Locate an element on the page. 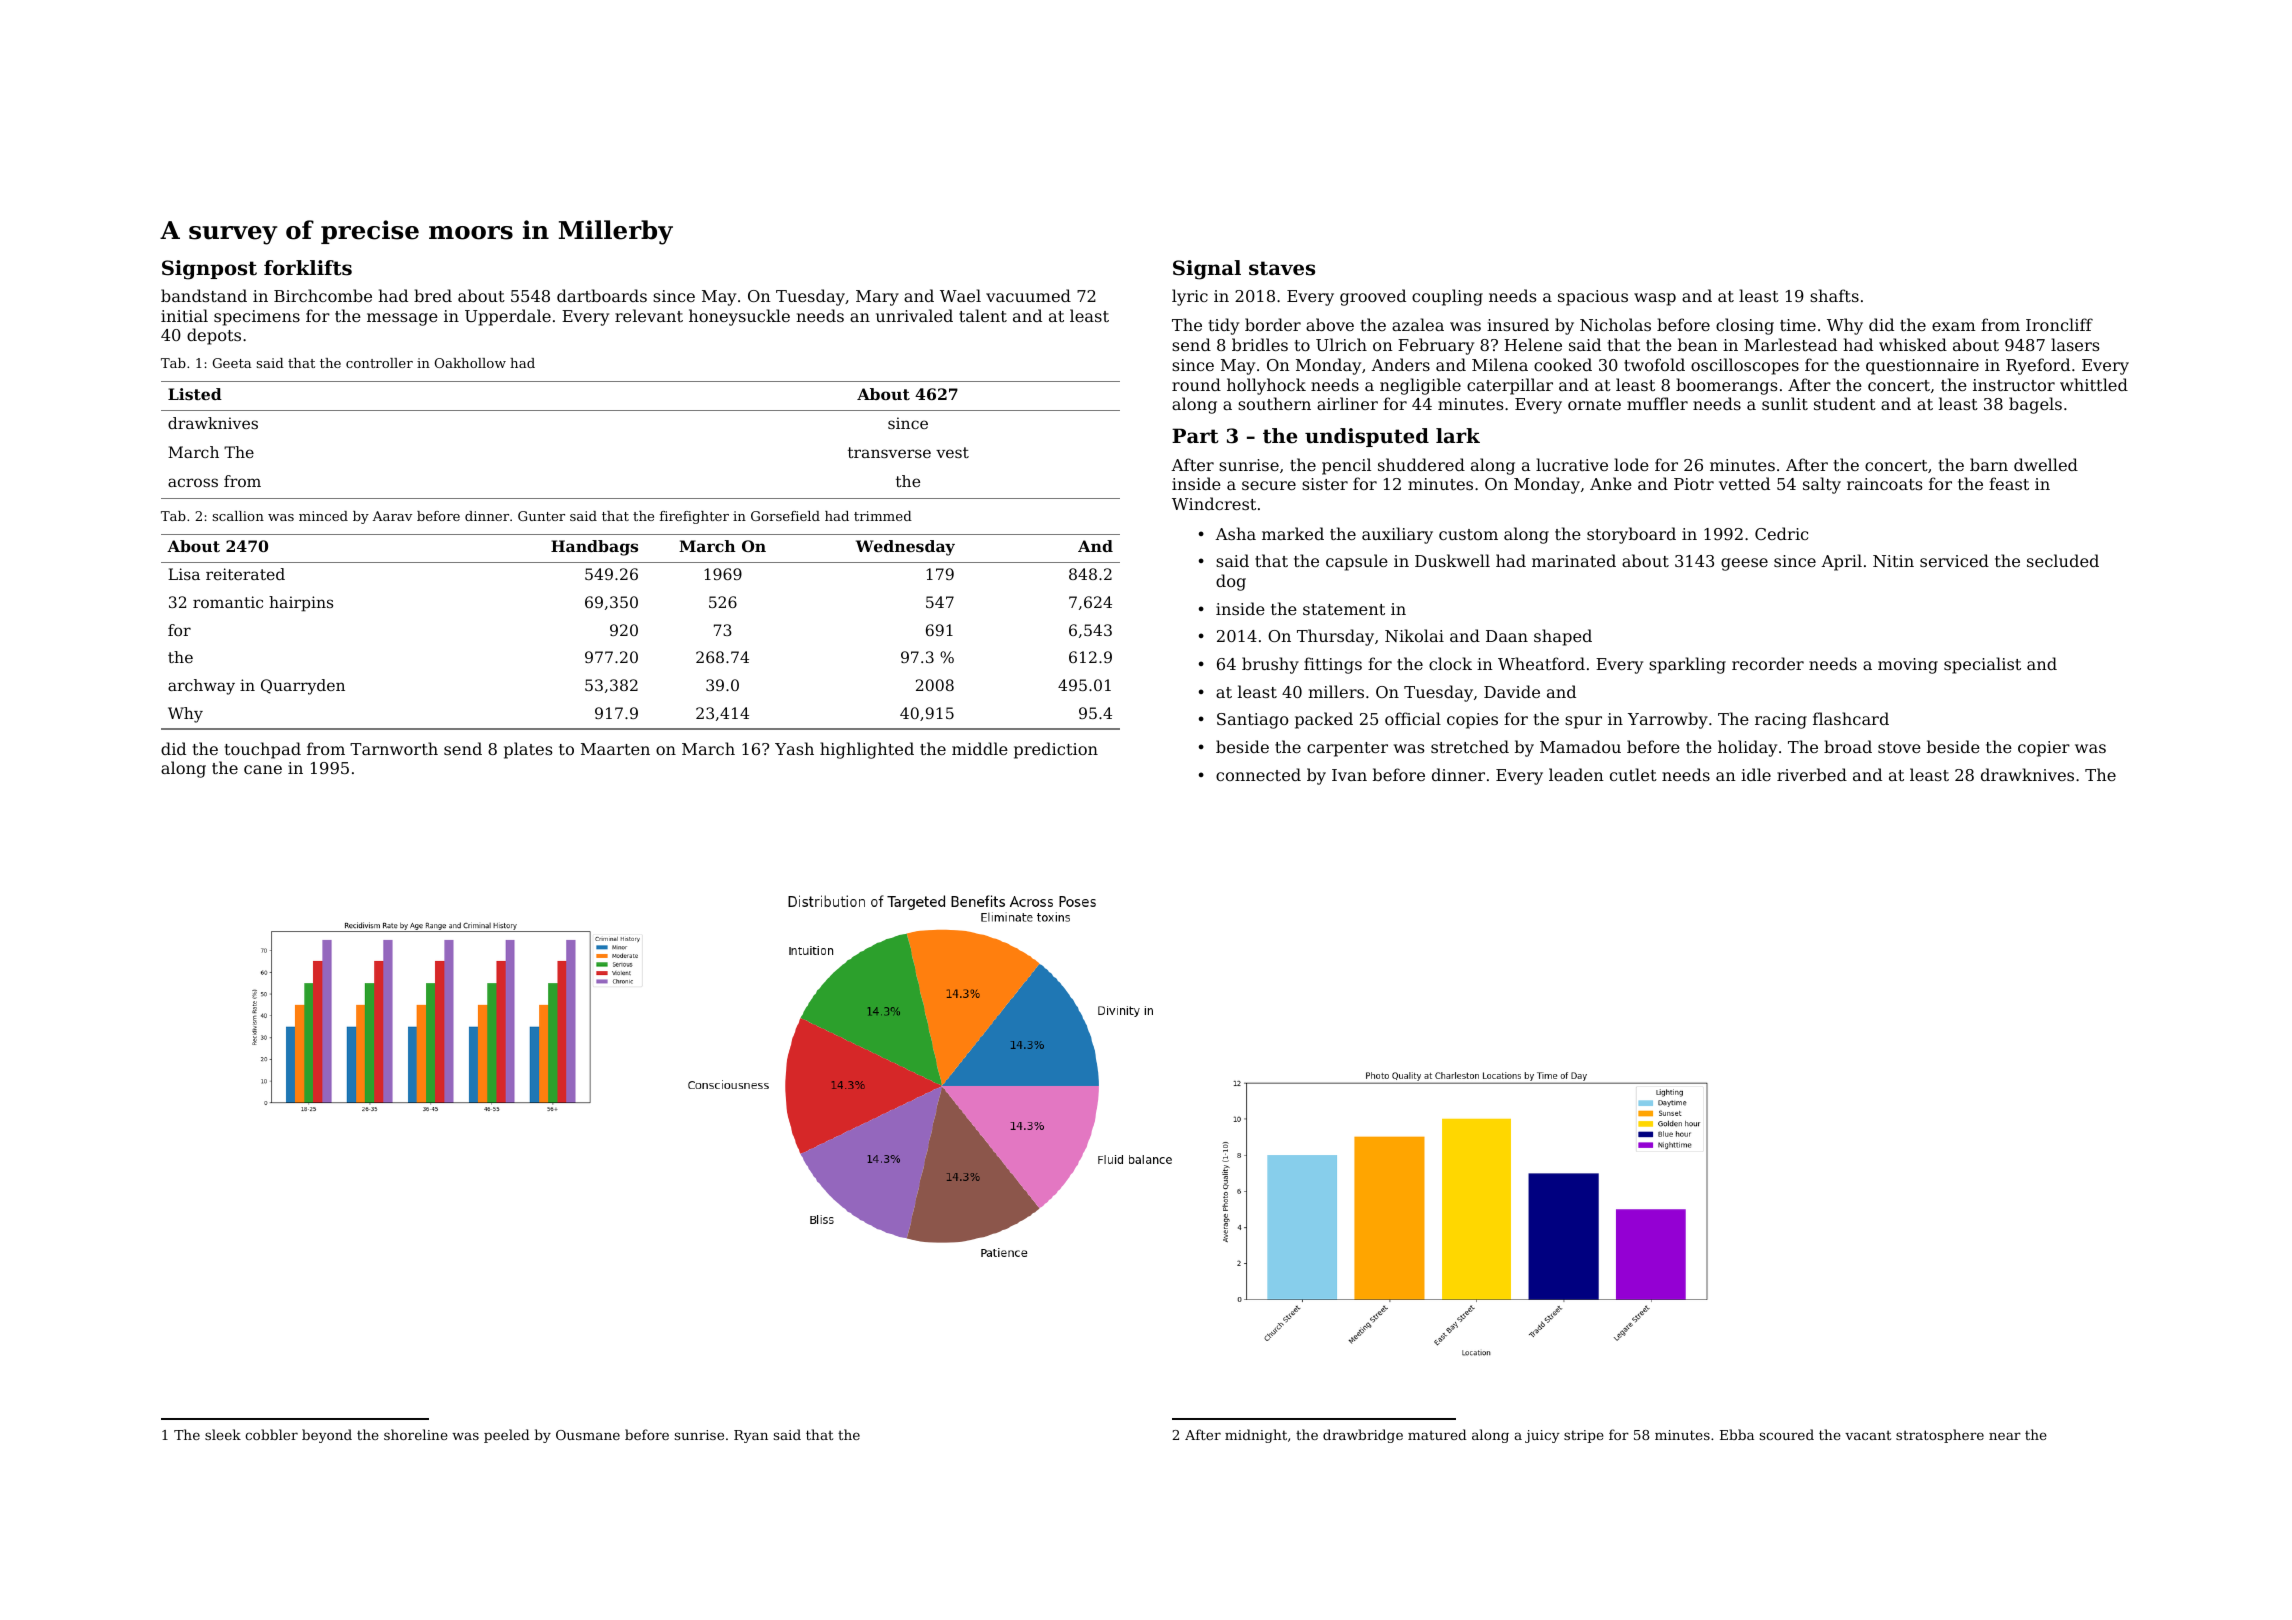  midnight is located at coordinates (1256, 1436).
